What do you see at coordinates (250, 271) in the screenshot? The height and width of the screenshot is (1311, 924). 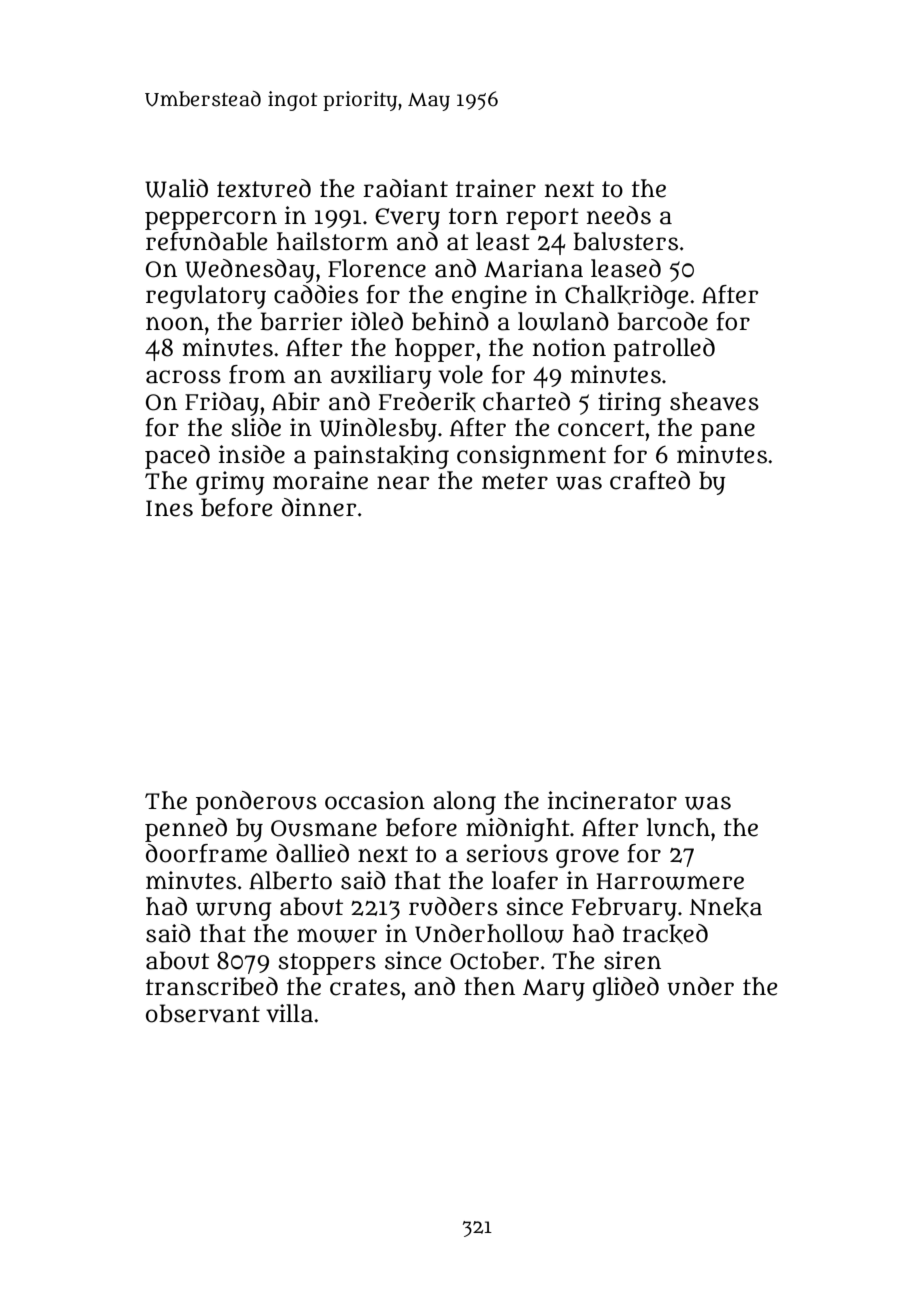 I see `Wednesday` at bounding box center [250, 271].
